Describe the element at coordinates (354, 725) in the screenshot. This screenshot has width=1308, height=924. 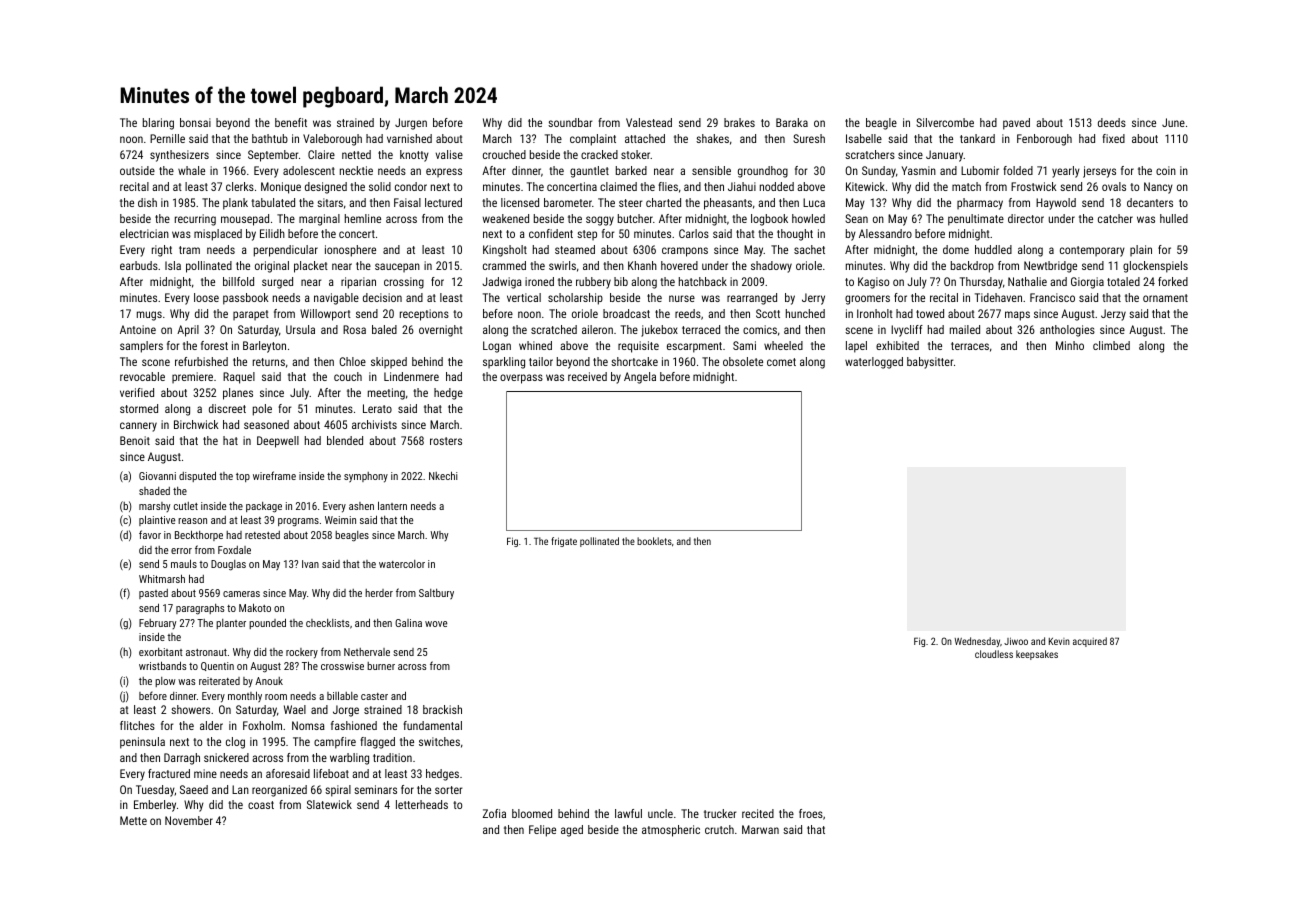
I see `fashioned` at that location.
